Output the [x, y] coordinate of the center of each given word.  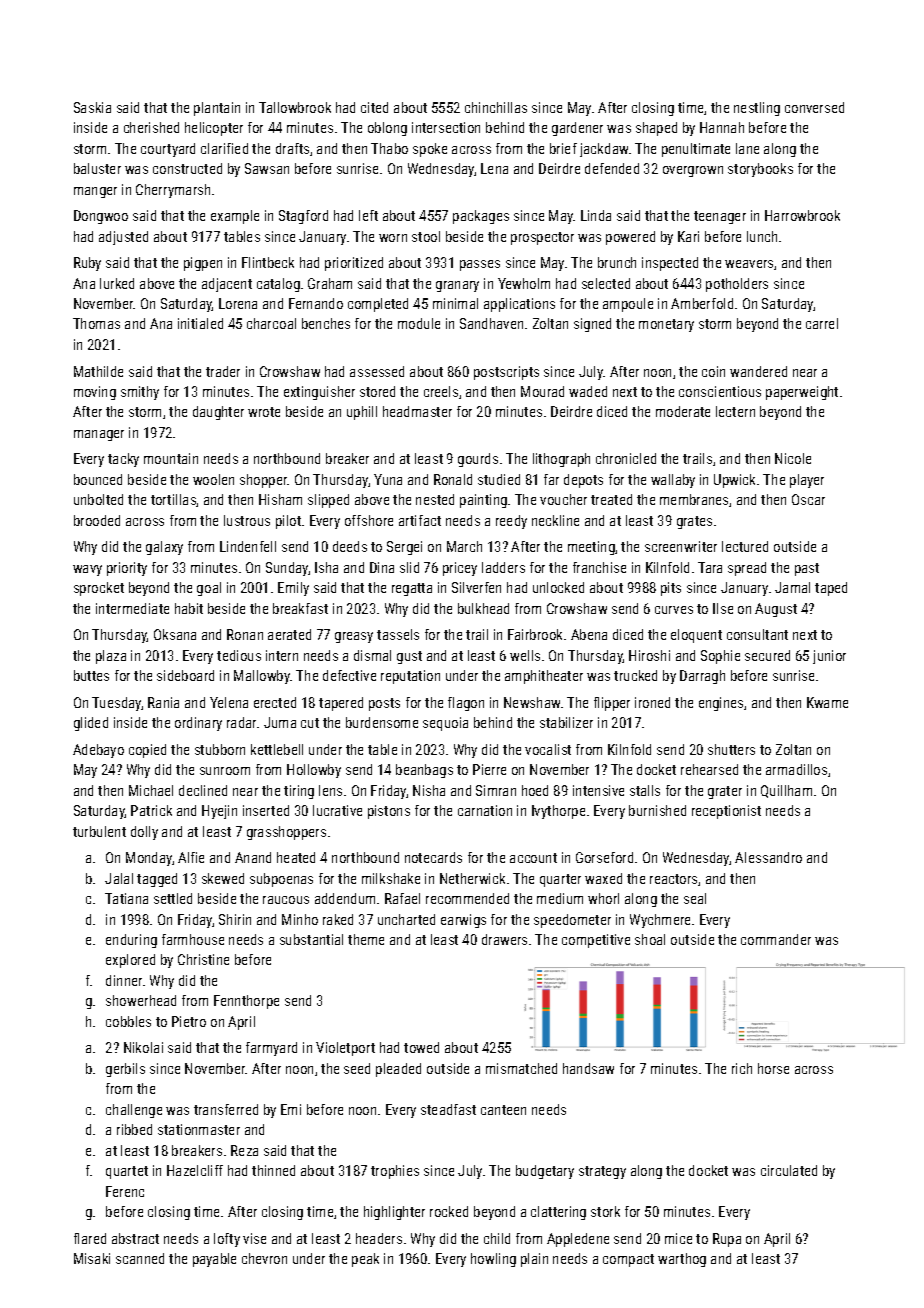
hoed [535, 790]
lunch [762, 236]
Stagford [303, 217]
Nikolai [143, 1047]
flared [90, 1238]
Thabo [389, 148]
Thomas [96, 323]
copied [147, 751]
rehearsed [709, 769]
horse [773, 1068]
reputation [410, 677]
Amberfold [702, 303]
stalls [645, 790]
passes [480, 265]
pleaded [398, 1070]
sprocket [99, 589]
